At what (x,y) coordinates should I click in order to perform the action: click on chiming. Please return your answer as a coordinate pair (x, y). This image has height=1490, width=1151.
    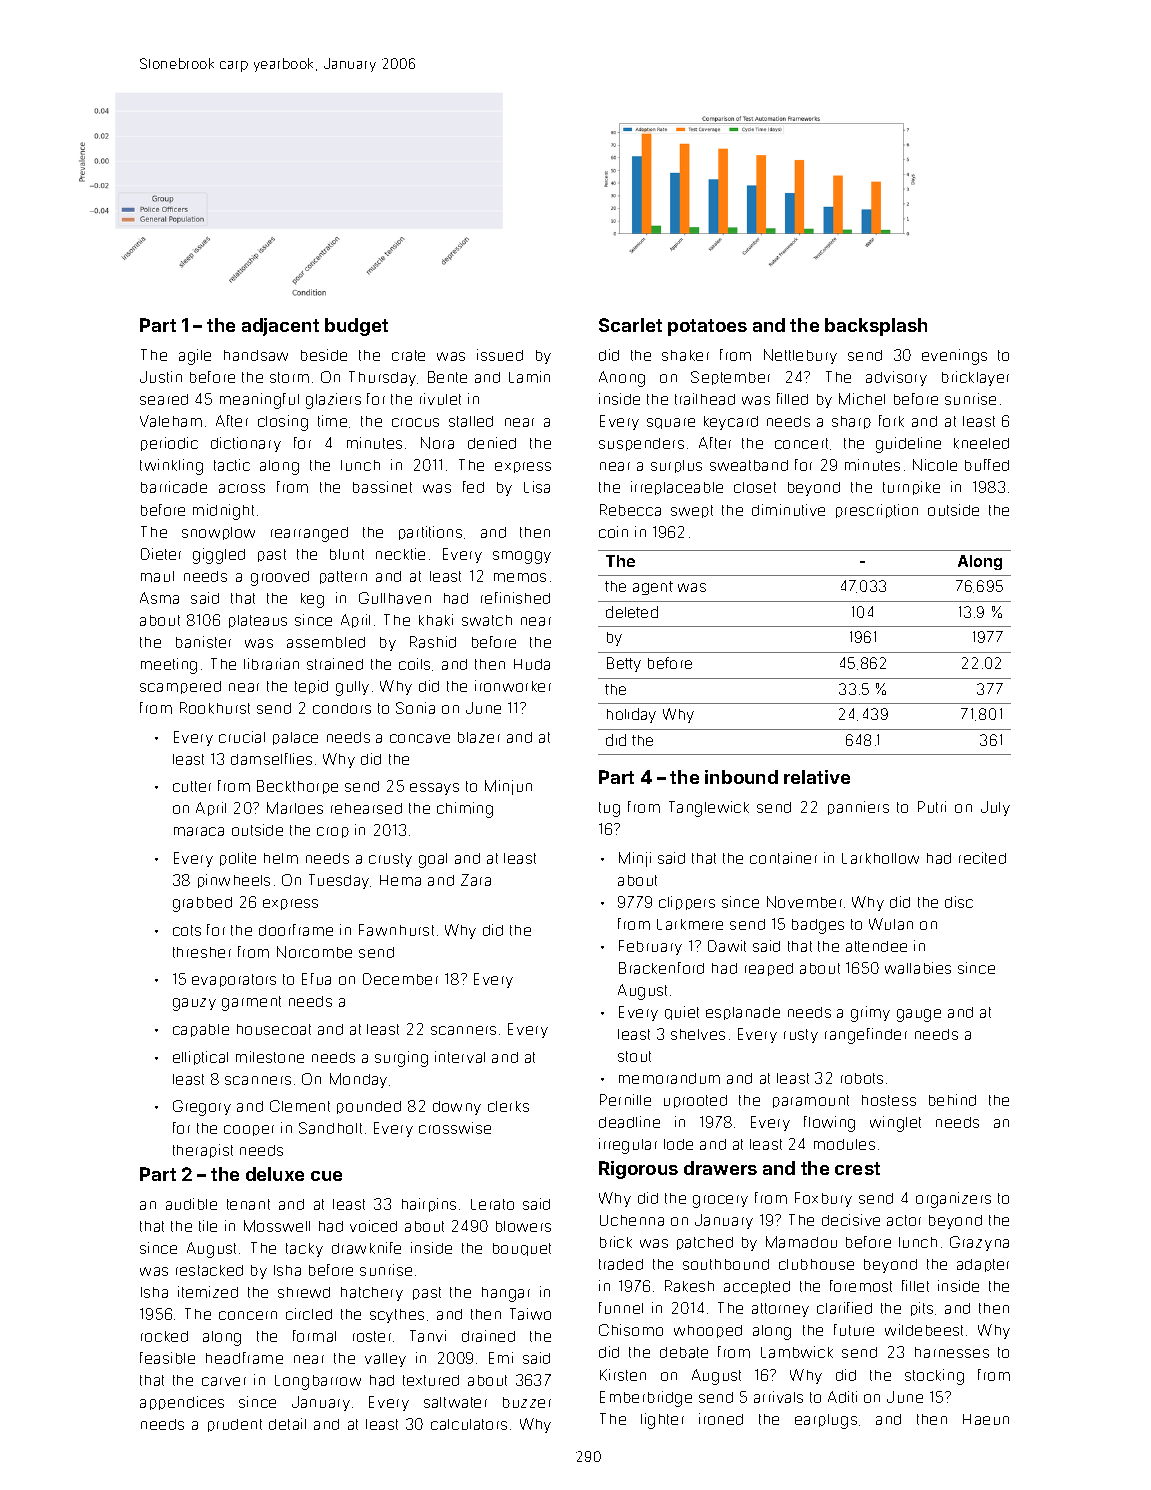
    Looking at the image, I should click on (465, 810).
